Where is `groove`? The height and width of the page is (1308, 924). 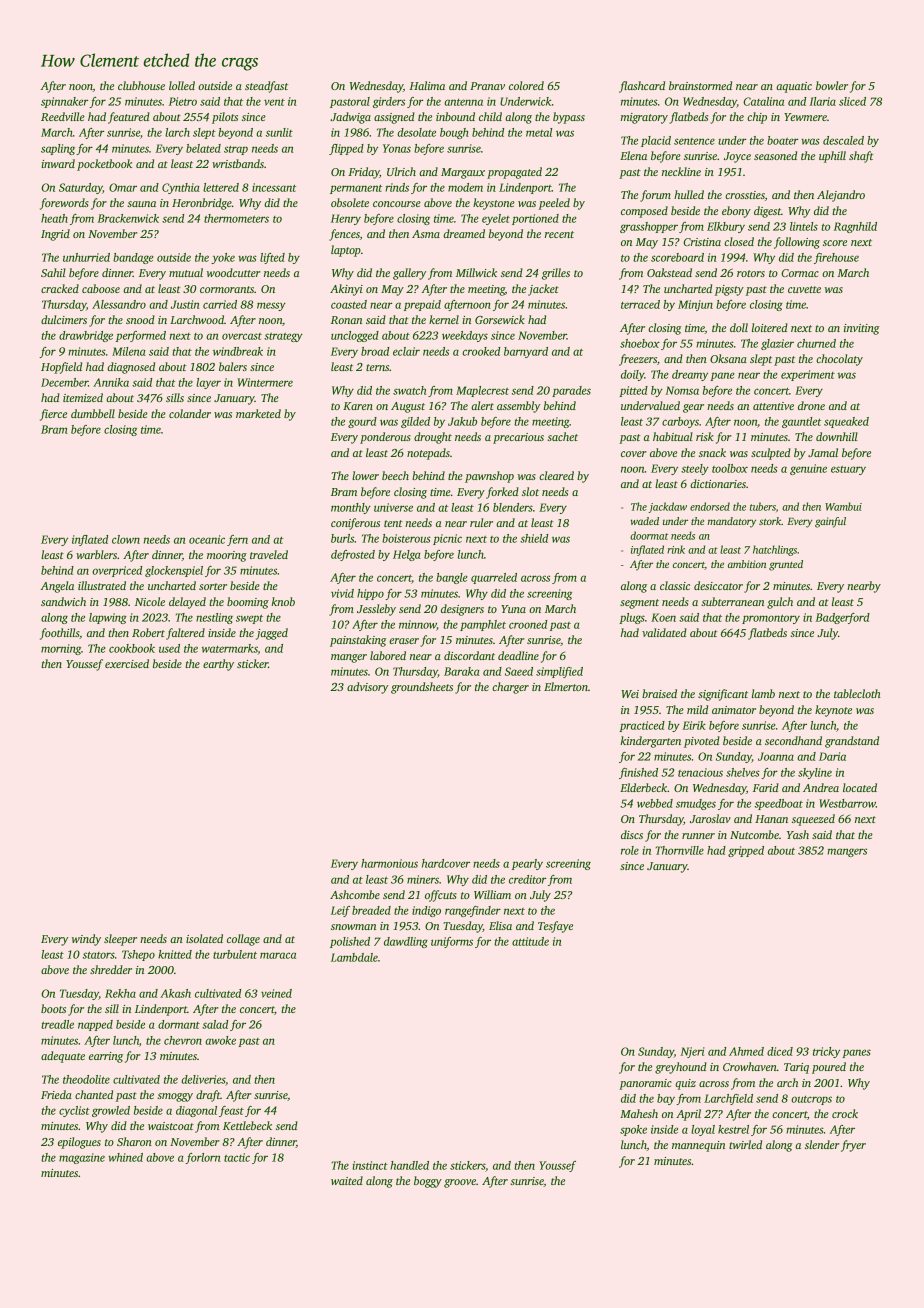 groove is located at coordinates (460, 1183).
